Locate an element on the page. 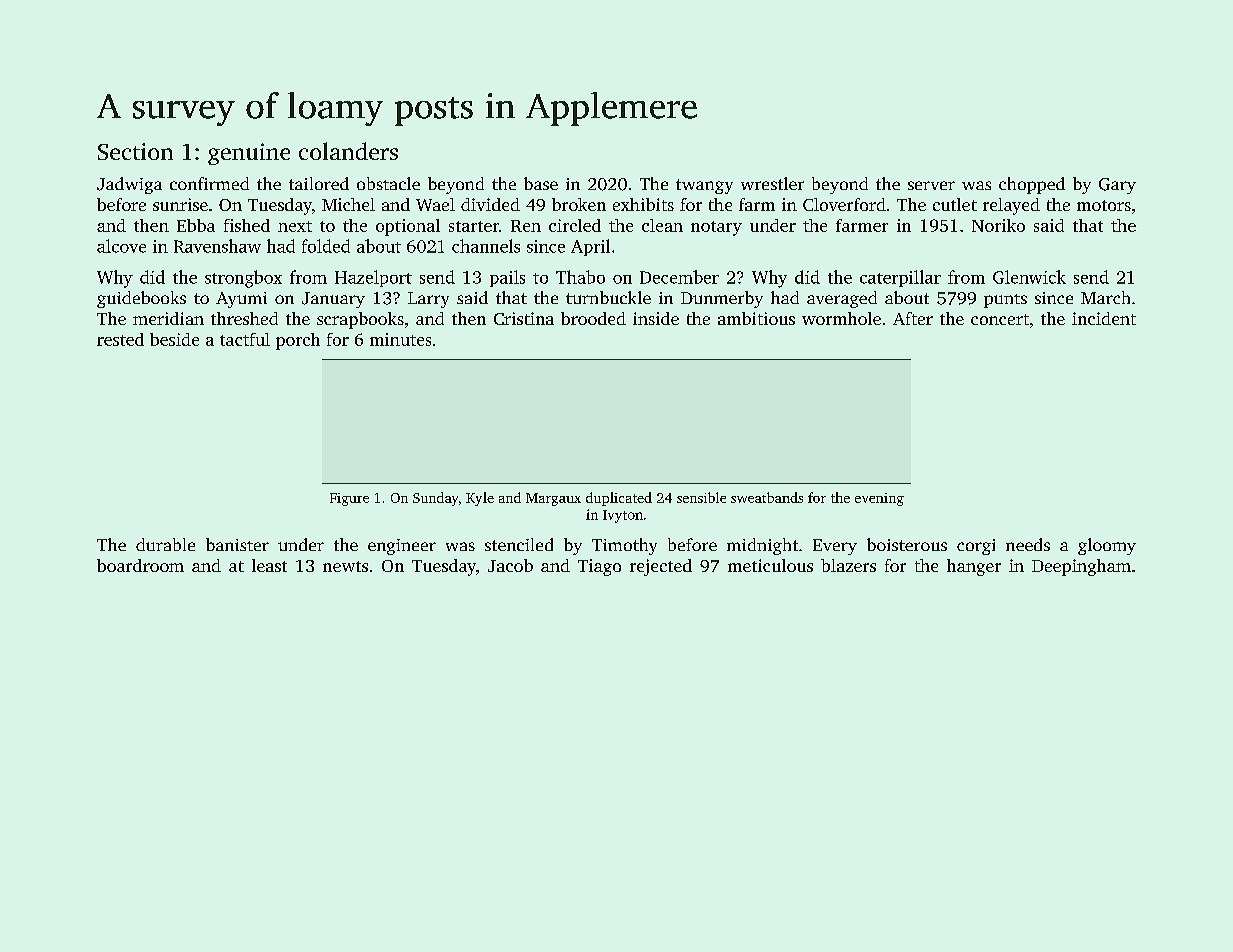  sensible is located at coordinates (701, 497).
